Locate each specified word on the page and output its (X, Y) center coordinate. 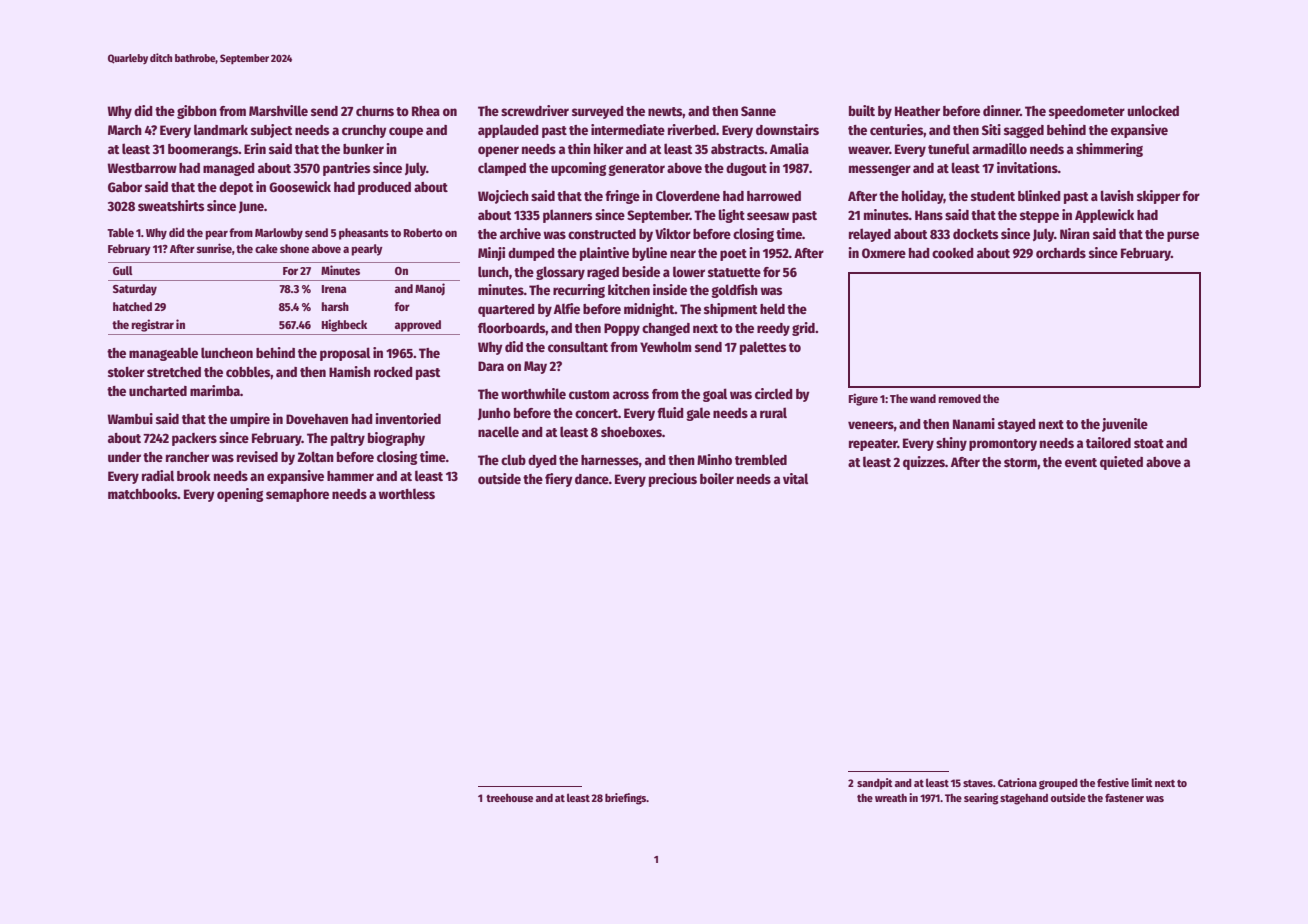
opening (240, 495)
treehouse (509, 798)
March (125, 130)
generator (636, 170)
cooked (953, 253)
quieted (1121, 463)
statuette (734, 272)
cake (266, 248)
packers (194, 439)
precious (673, 480)
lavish (1117, 195)
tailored (1108, 442)
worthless (406, 493)
